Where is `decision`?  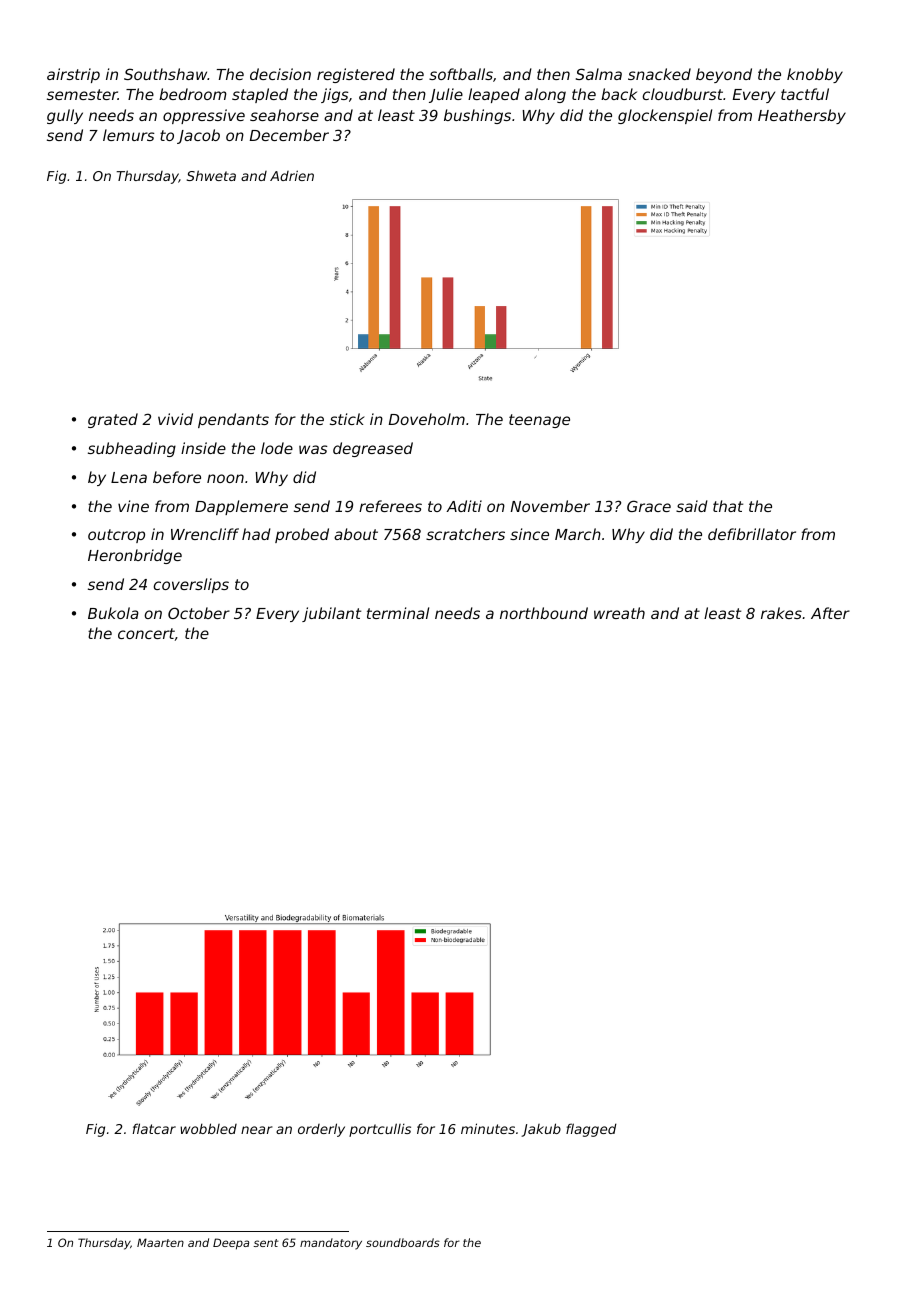
decision is located at coordinates (280, 74).
